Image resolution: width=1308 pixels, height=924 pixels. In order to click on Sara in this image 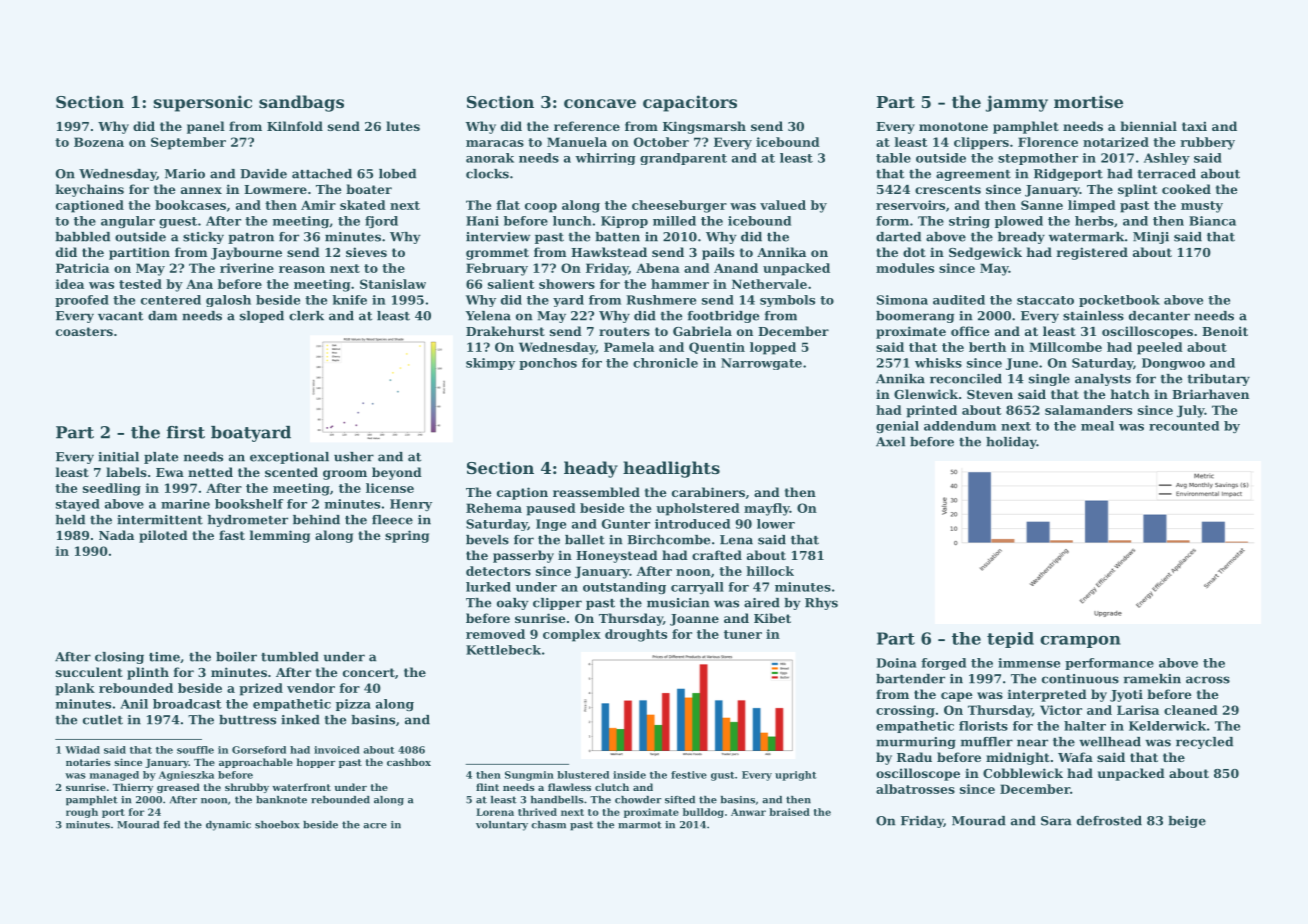, I will do `click(1056, 821)`.
